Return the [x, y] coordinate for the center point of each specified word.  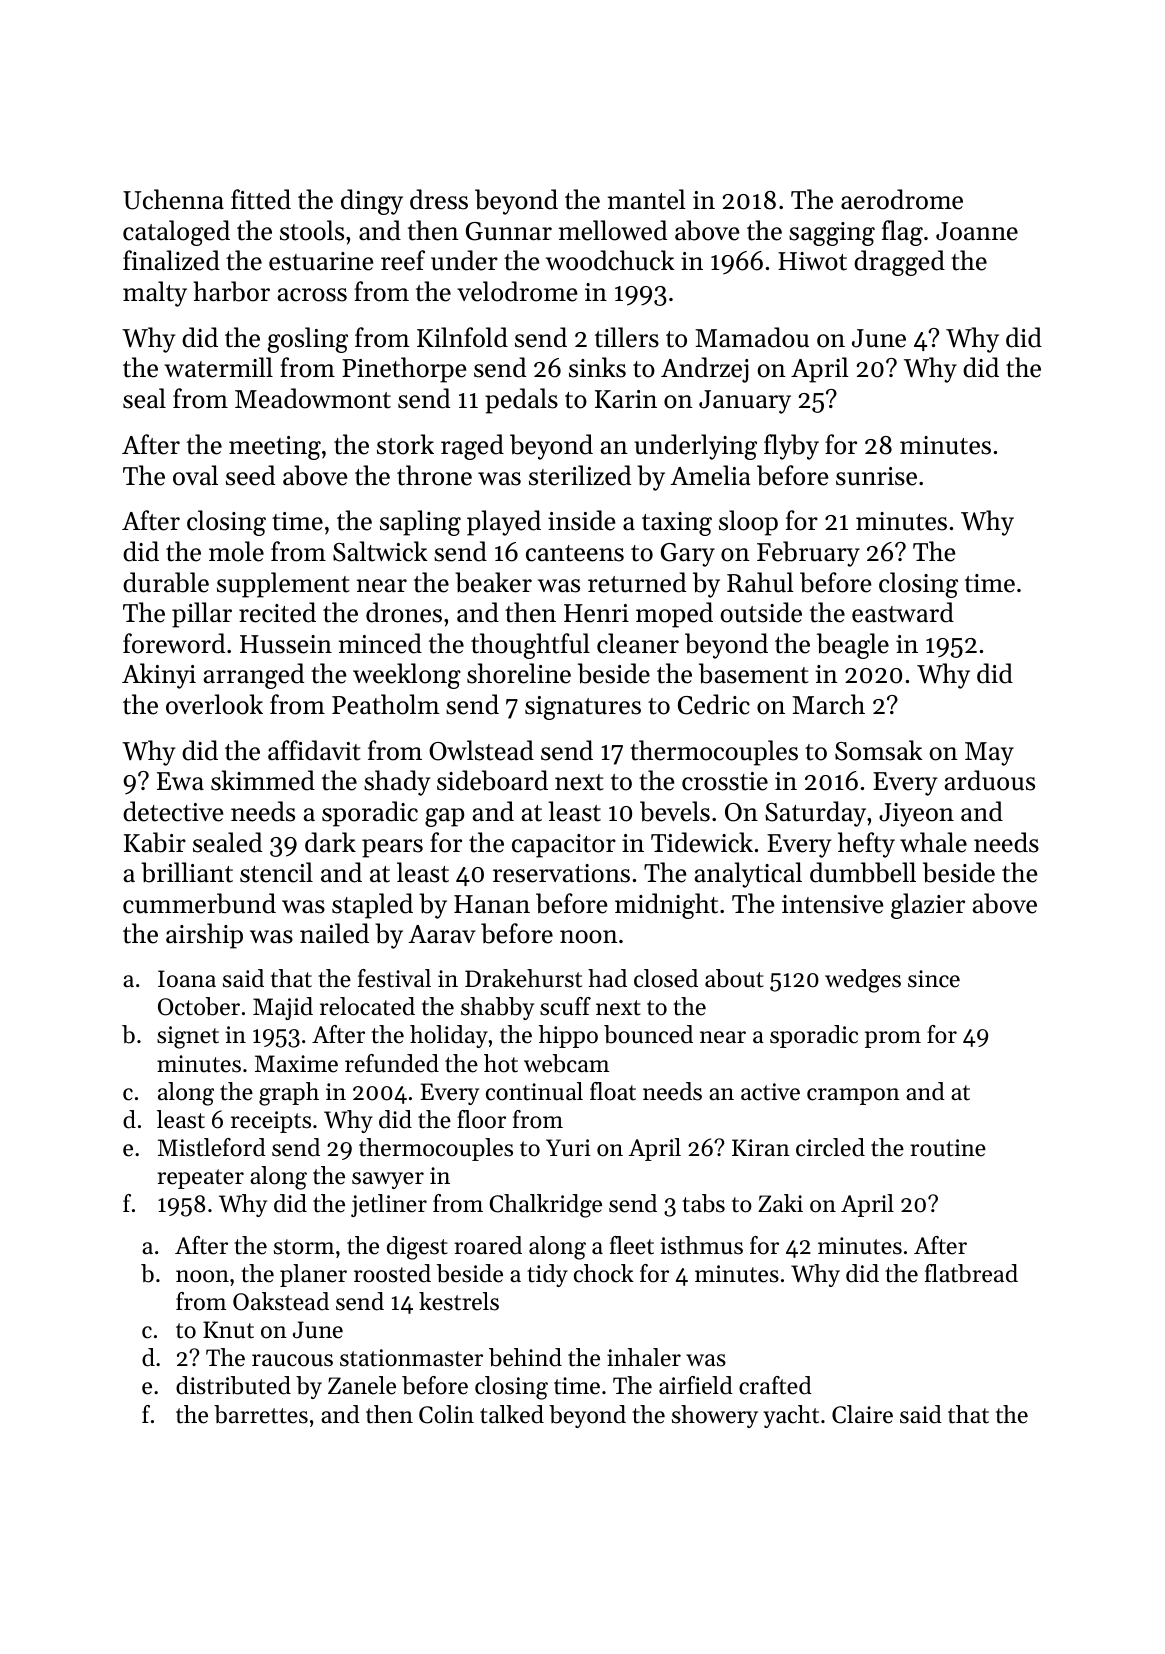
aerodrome [902, 199]
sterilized [580, 475]
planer [313, 1275]
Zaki [780, 1203]
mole [236, 551]
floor [481, 1119]
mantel [647, 199]
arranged [254, 676]
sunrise [876, 476]
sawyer [388, 1180]
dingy [372, 202]
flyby [791, 447]
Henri [596, 613]
